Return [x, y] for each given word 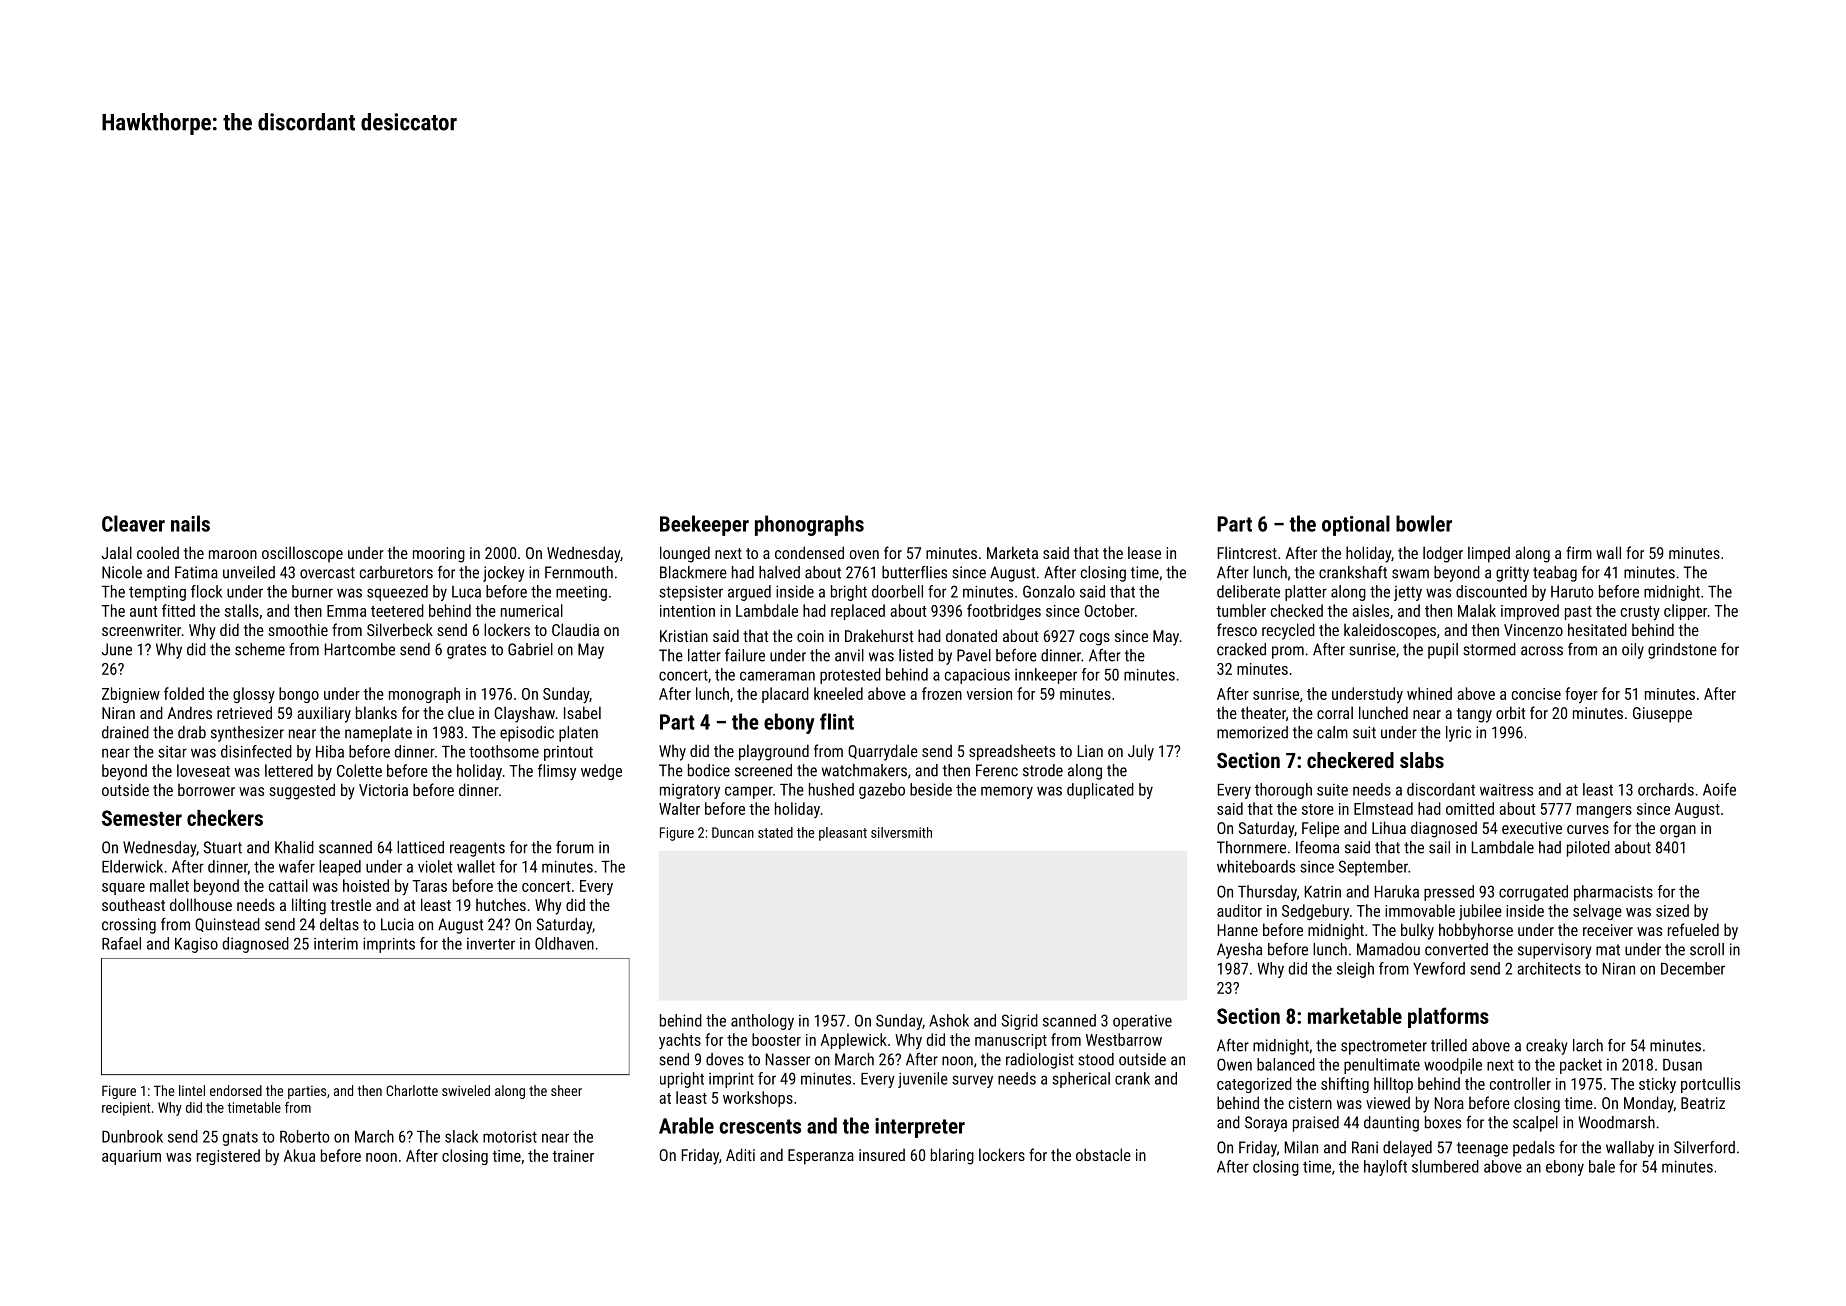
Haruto [1572, 592]
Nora [1449, 1103]
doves [725, 1059]
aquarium [131, 1157]
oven [864, 554]
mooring [439, 555]
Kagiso [196, 945]
